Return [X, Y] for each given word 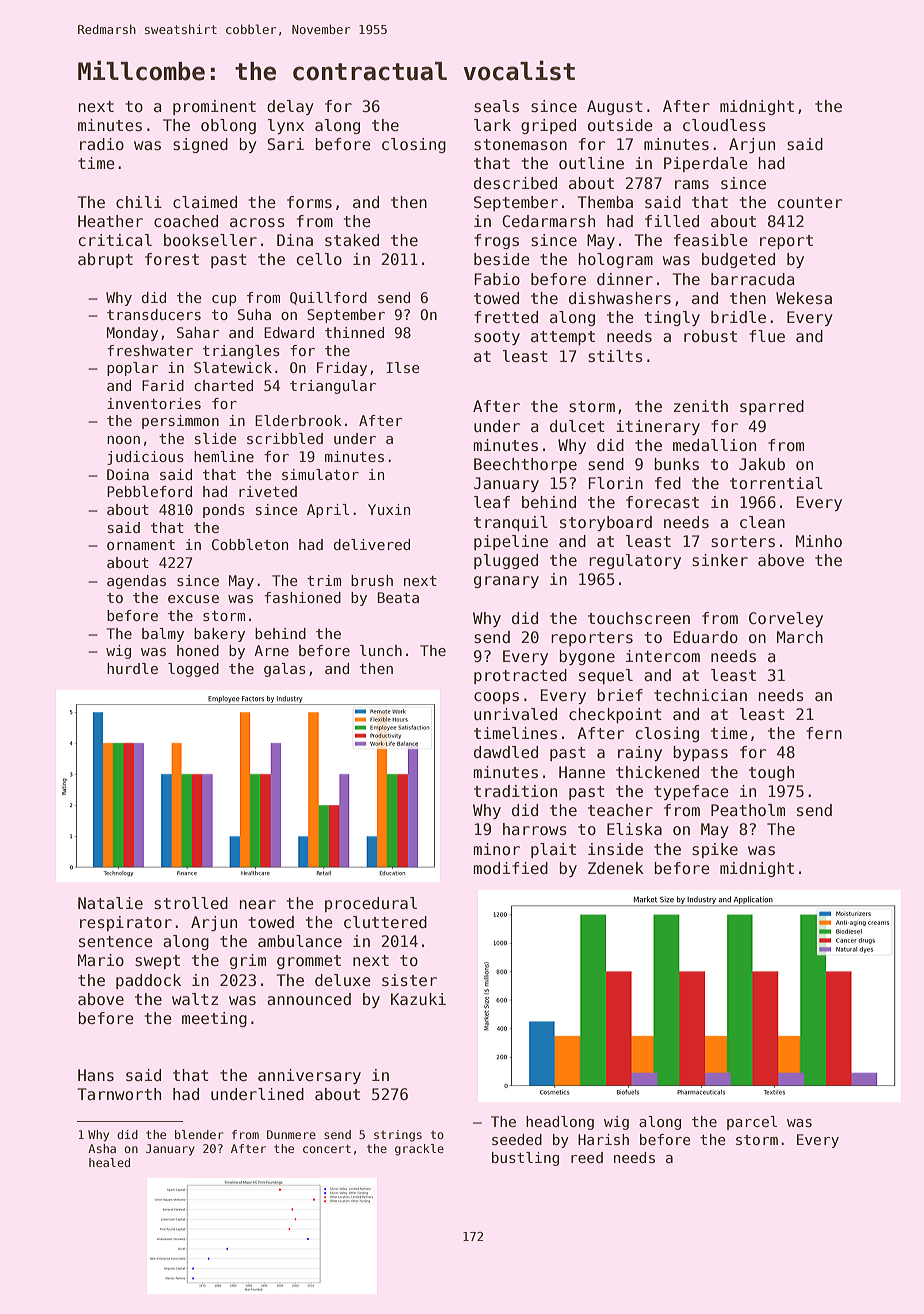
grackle [419, 1150]
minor [496, 849]
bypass [700, 753]
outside [620, 125]
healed [109, 1162]
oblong [228, 126]
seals [496, 106]
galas [285, 670]
